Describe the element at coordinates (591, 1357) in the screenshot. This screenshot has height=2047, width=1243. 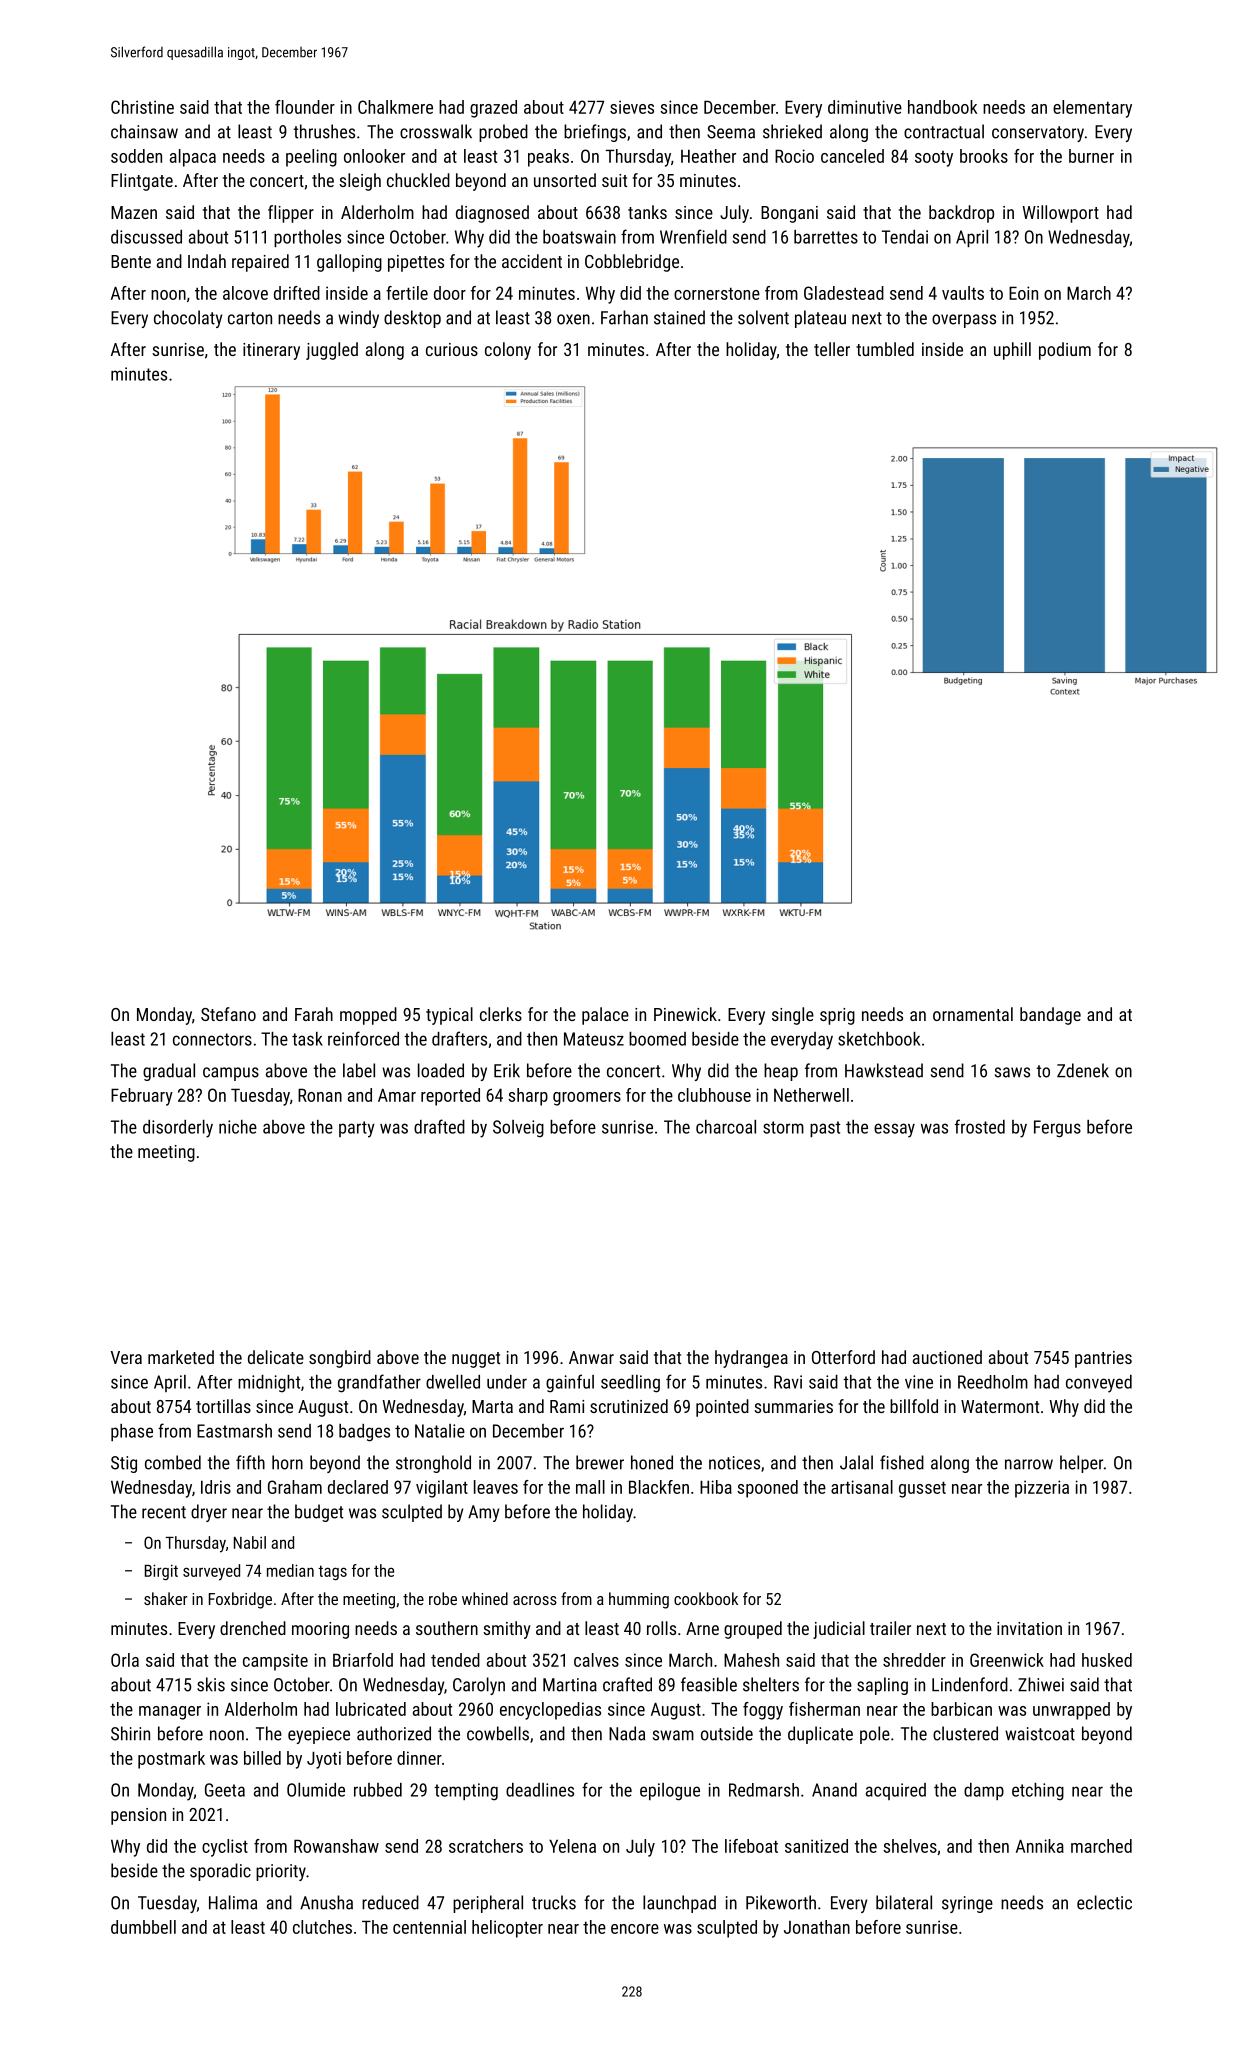
I see `Anwar` at that location.
